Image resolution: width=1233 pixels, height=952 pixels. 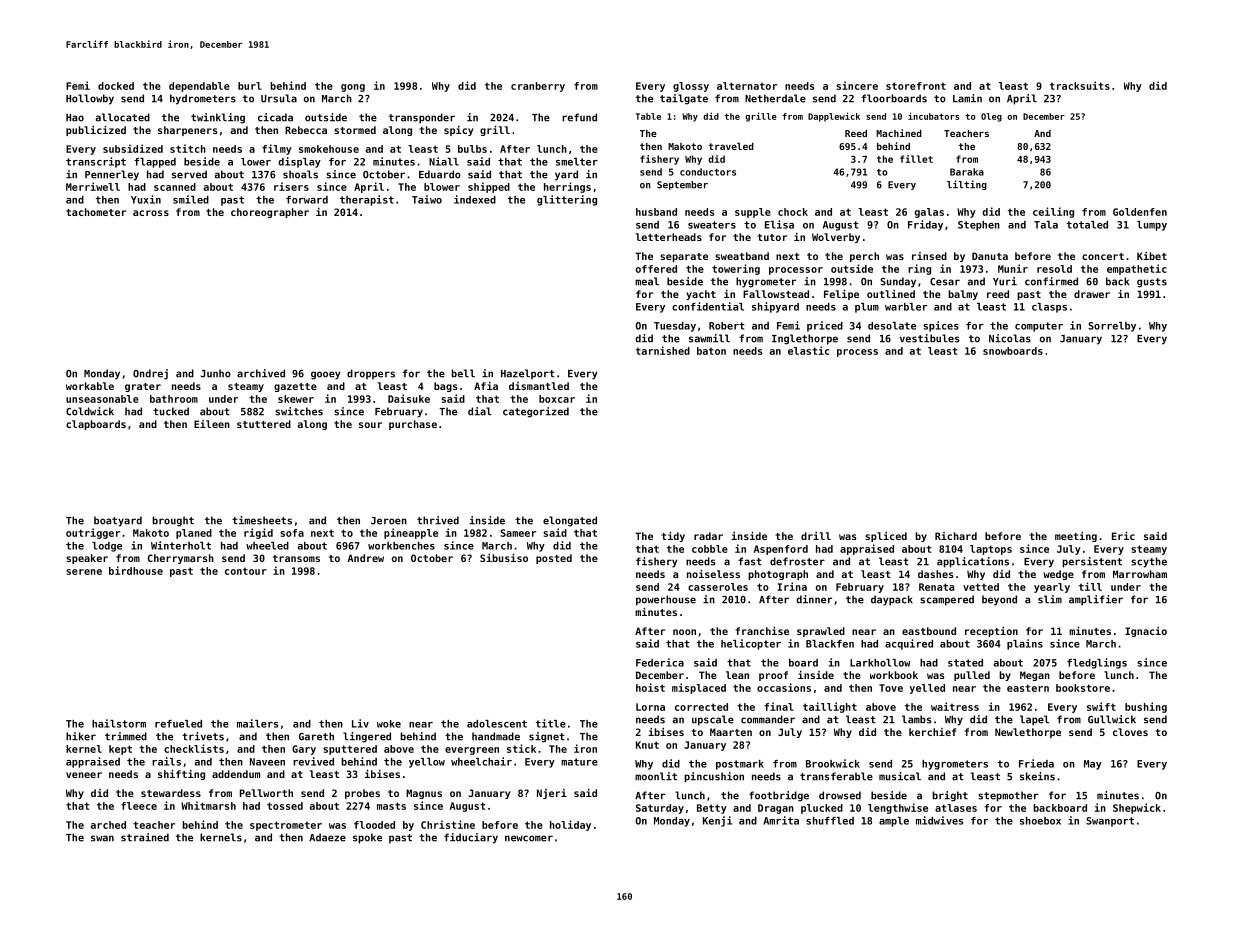 What do you see at coordinates (711, 351) in the screenshot?
I see `baton` at bounding box center [711, 351].
